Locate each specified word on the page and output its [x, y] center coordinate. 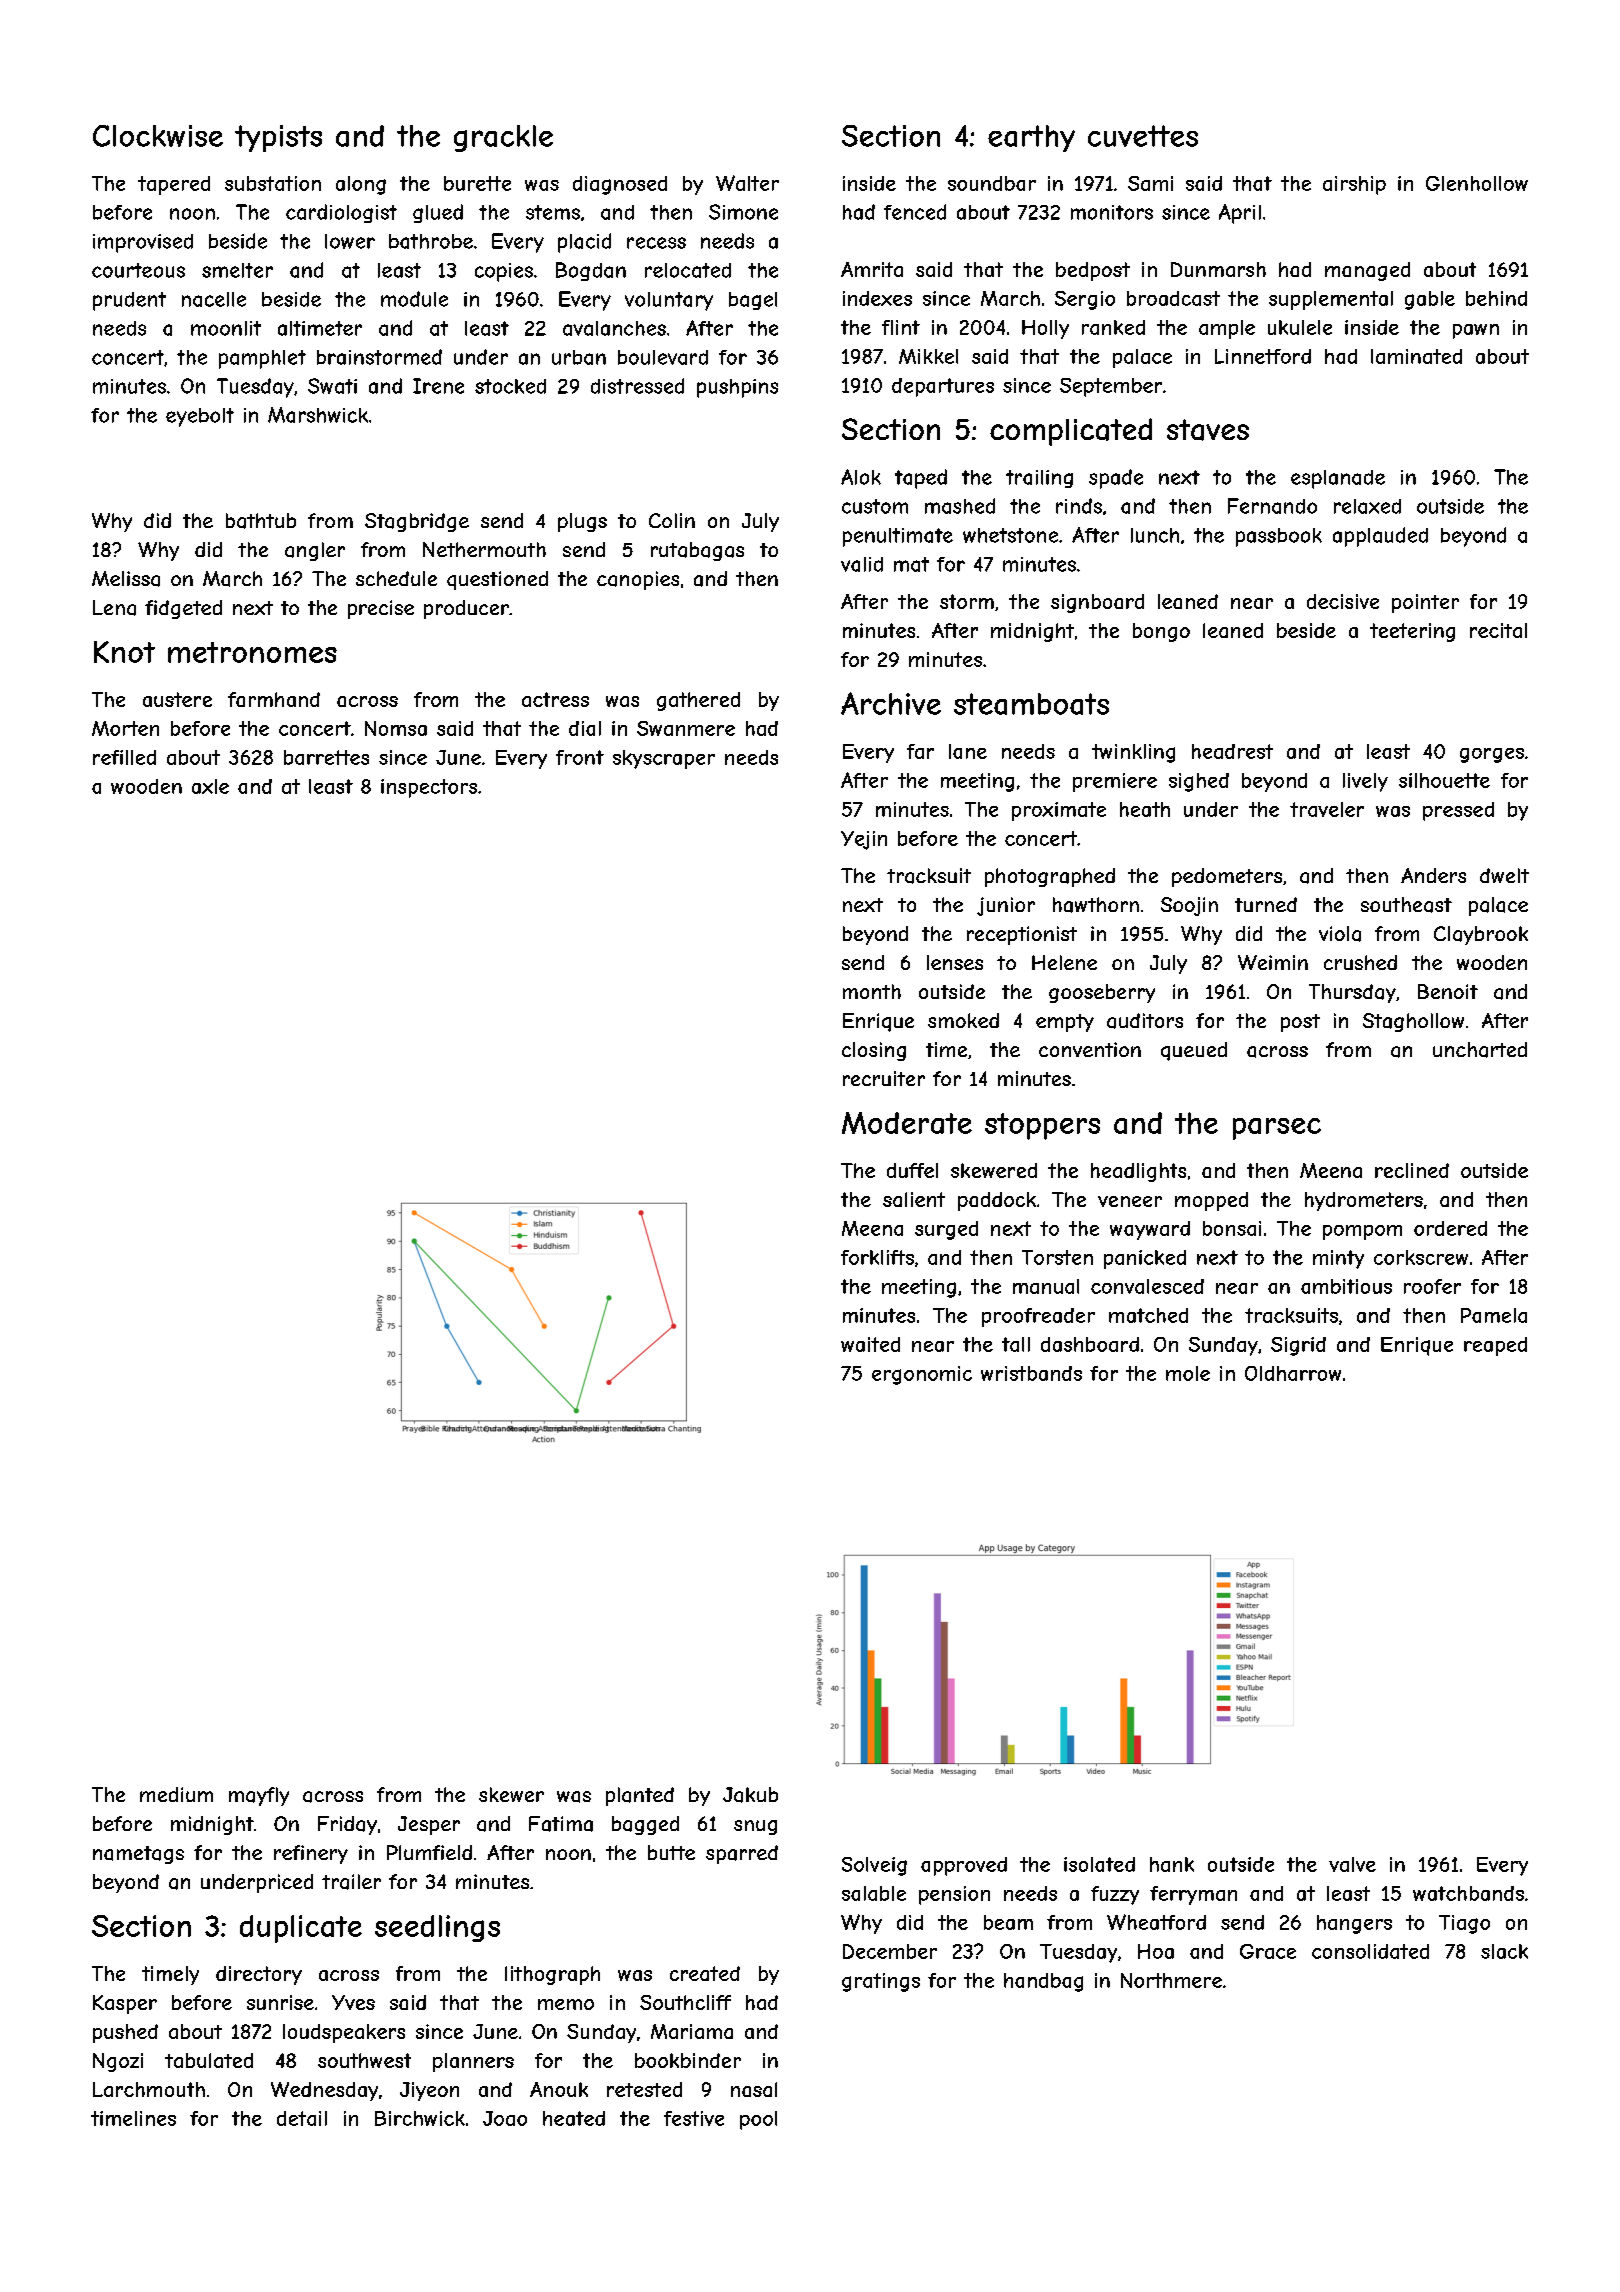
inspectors [429, 788]
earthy [1031, 138]
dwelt [1504, 875]
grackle [503, 138]
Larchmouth [149, 2089]
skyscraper [664, 759]
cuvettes [1143, 136]
